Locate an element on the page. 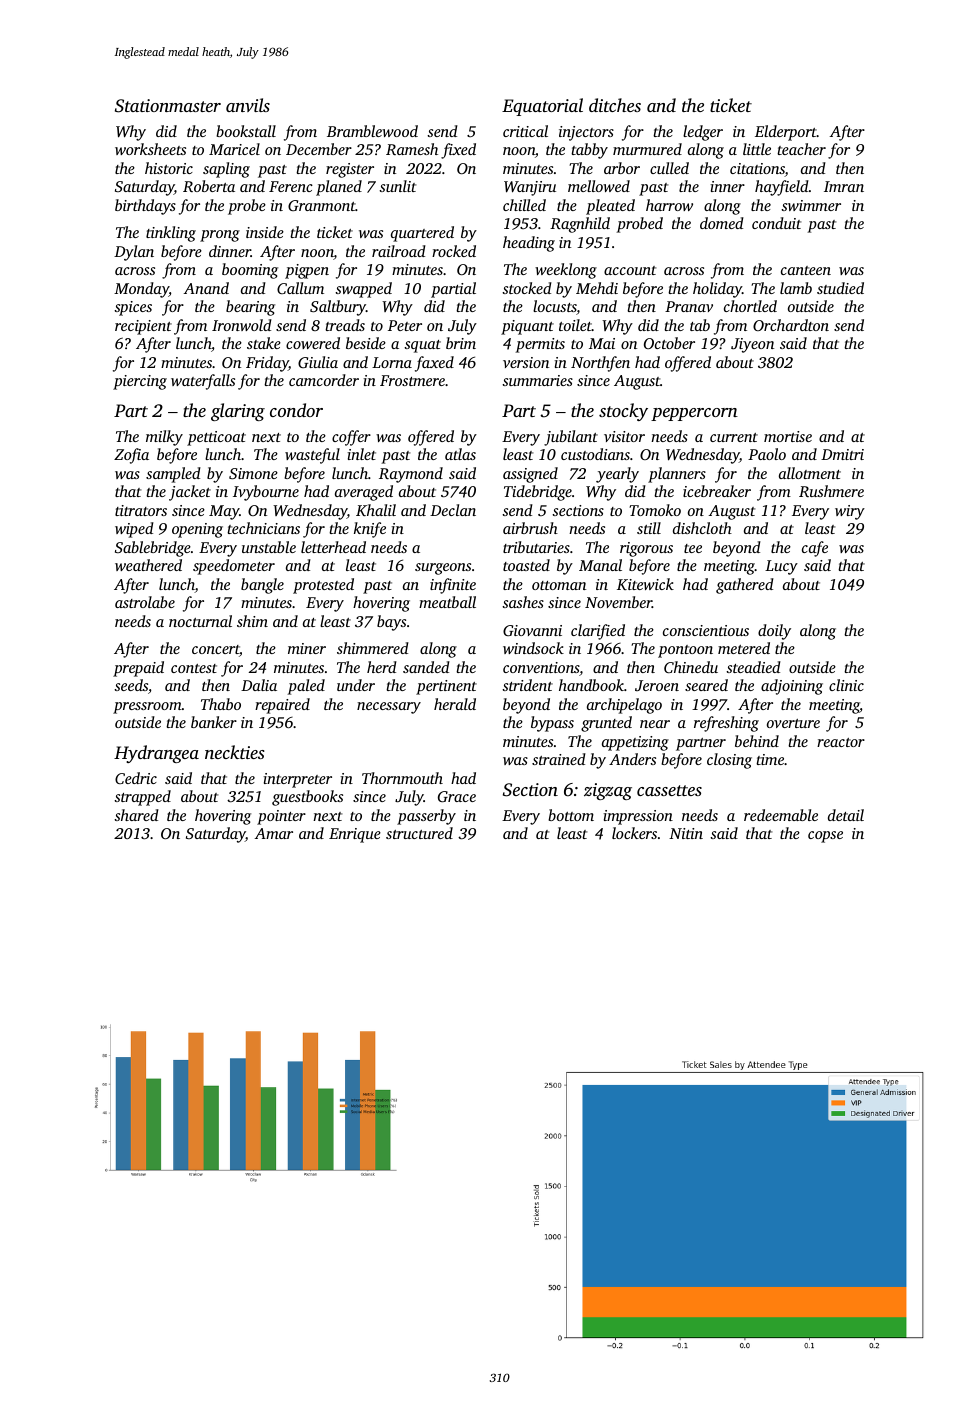 The width and height of the document is (979, 1418). Equatorial is located at coordinates (542, 107).
